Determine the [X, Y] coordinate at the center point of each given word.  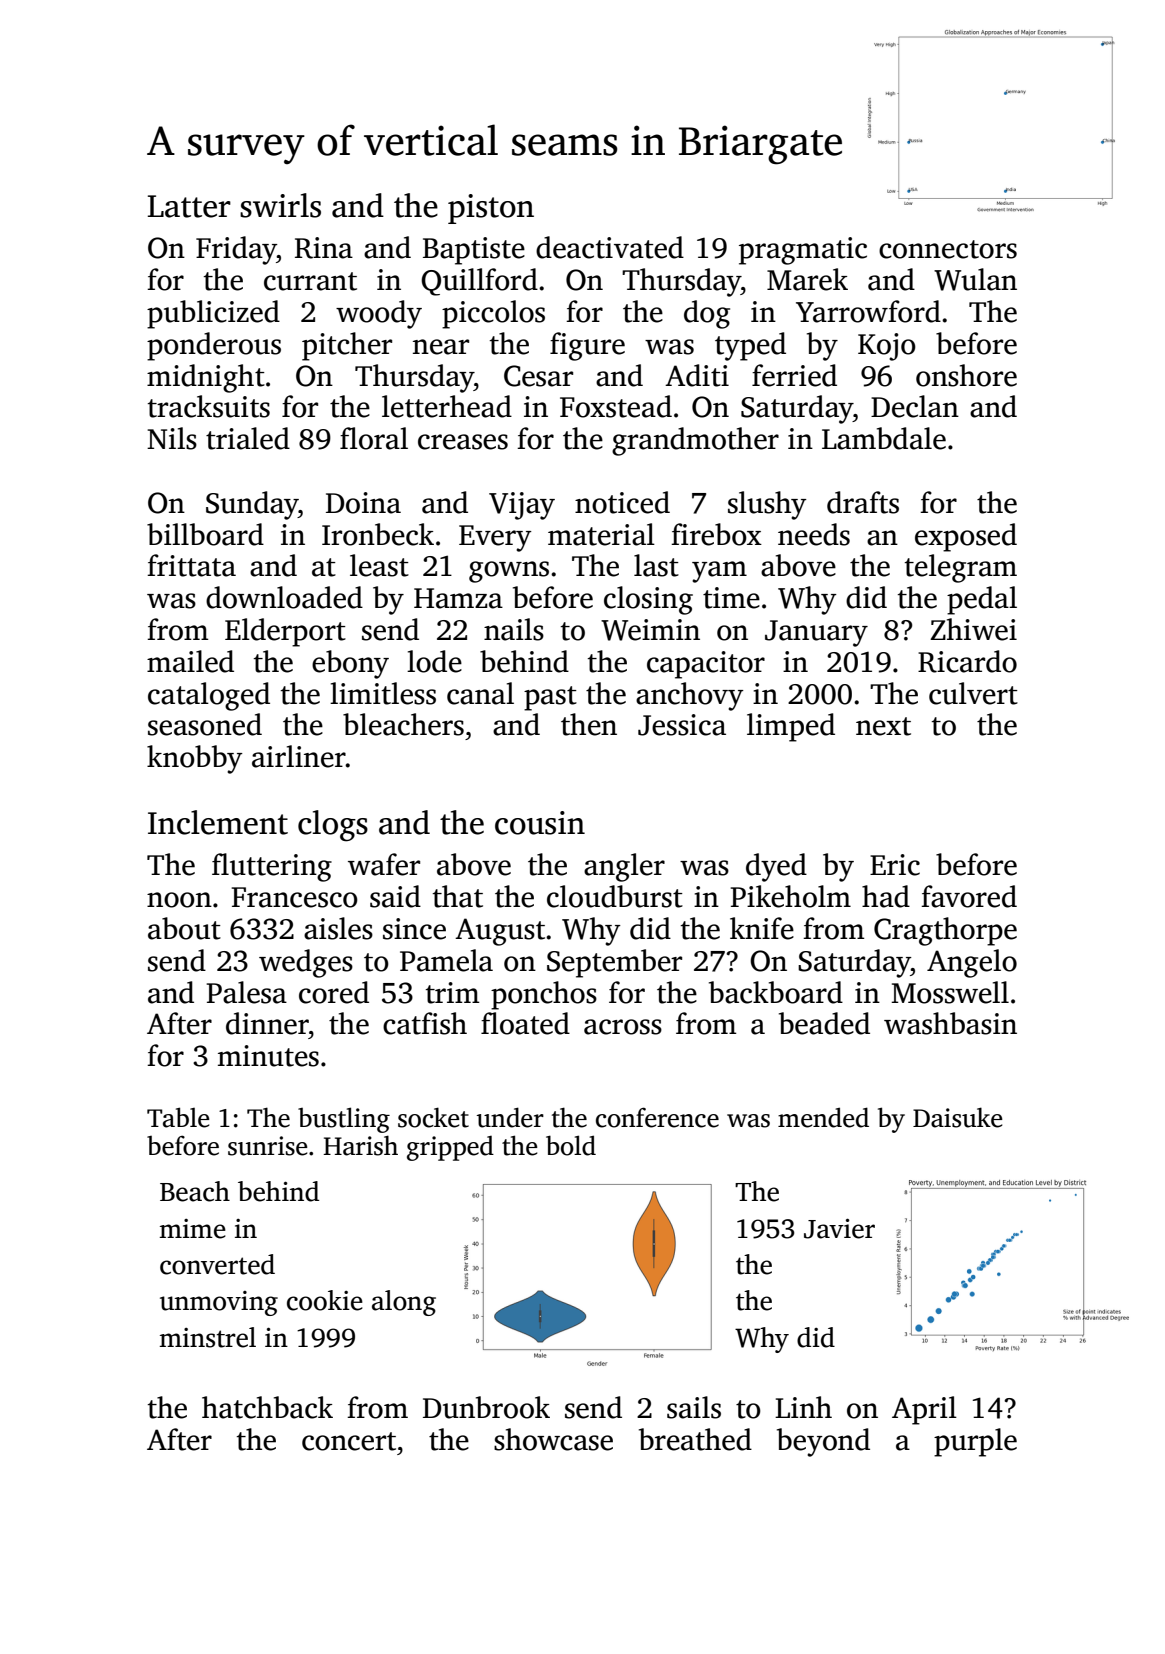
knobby [195, 759]
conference [657, 1117]
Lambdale [884, 438]
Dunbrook [486, 1407]
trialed [248, 438]
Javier [839, 1228]
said [395, 896]
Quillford [479, 282]
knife [762, 928]
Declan [915, 406]
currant [310, 281]
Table [178, 1117]
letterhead [447, 406]
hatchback [267, 1407]
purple [975, 1442]
